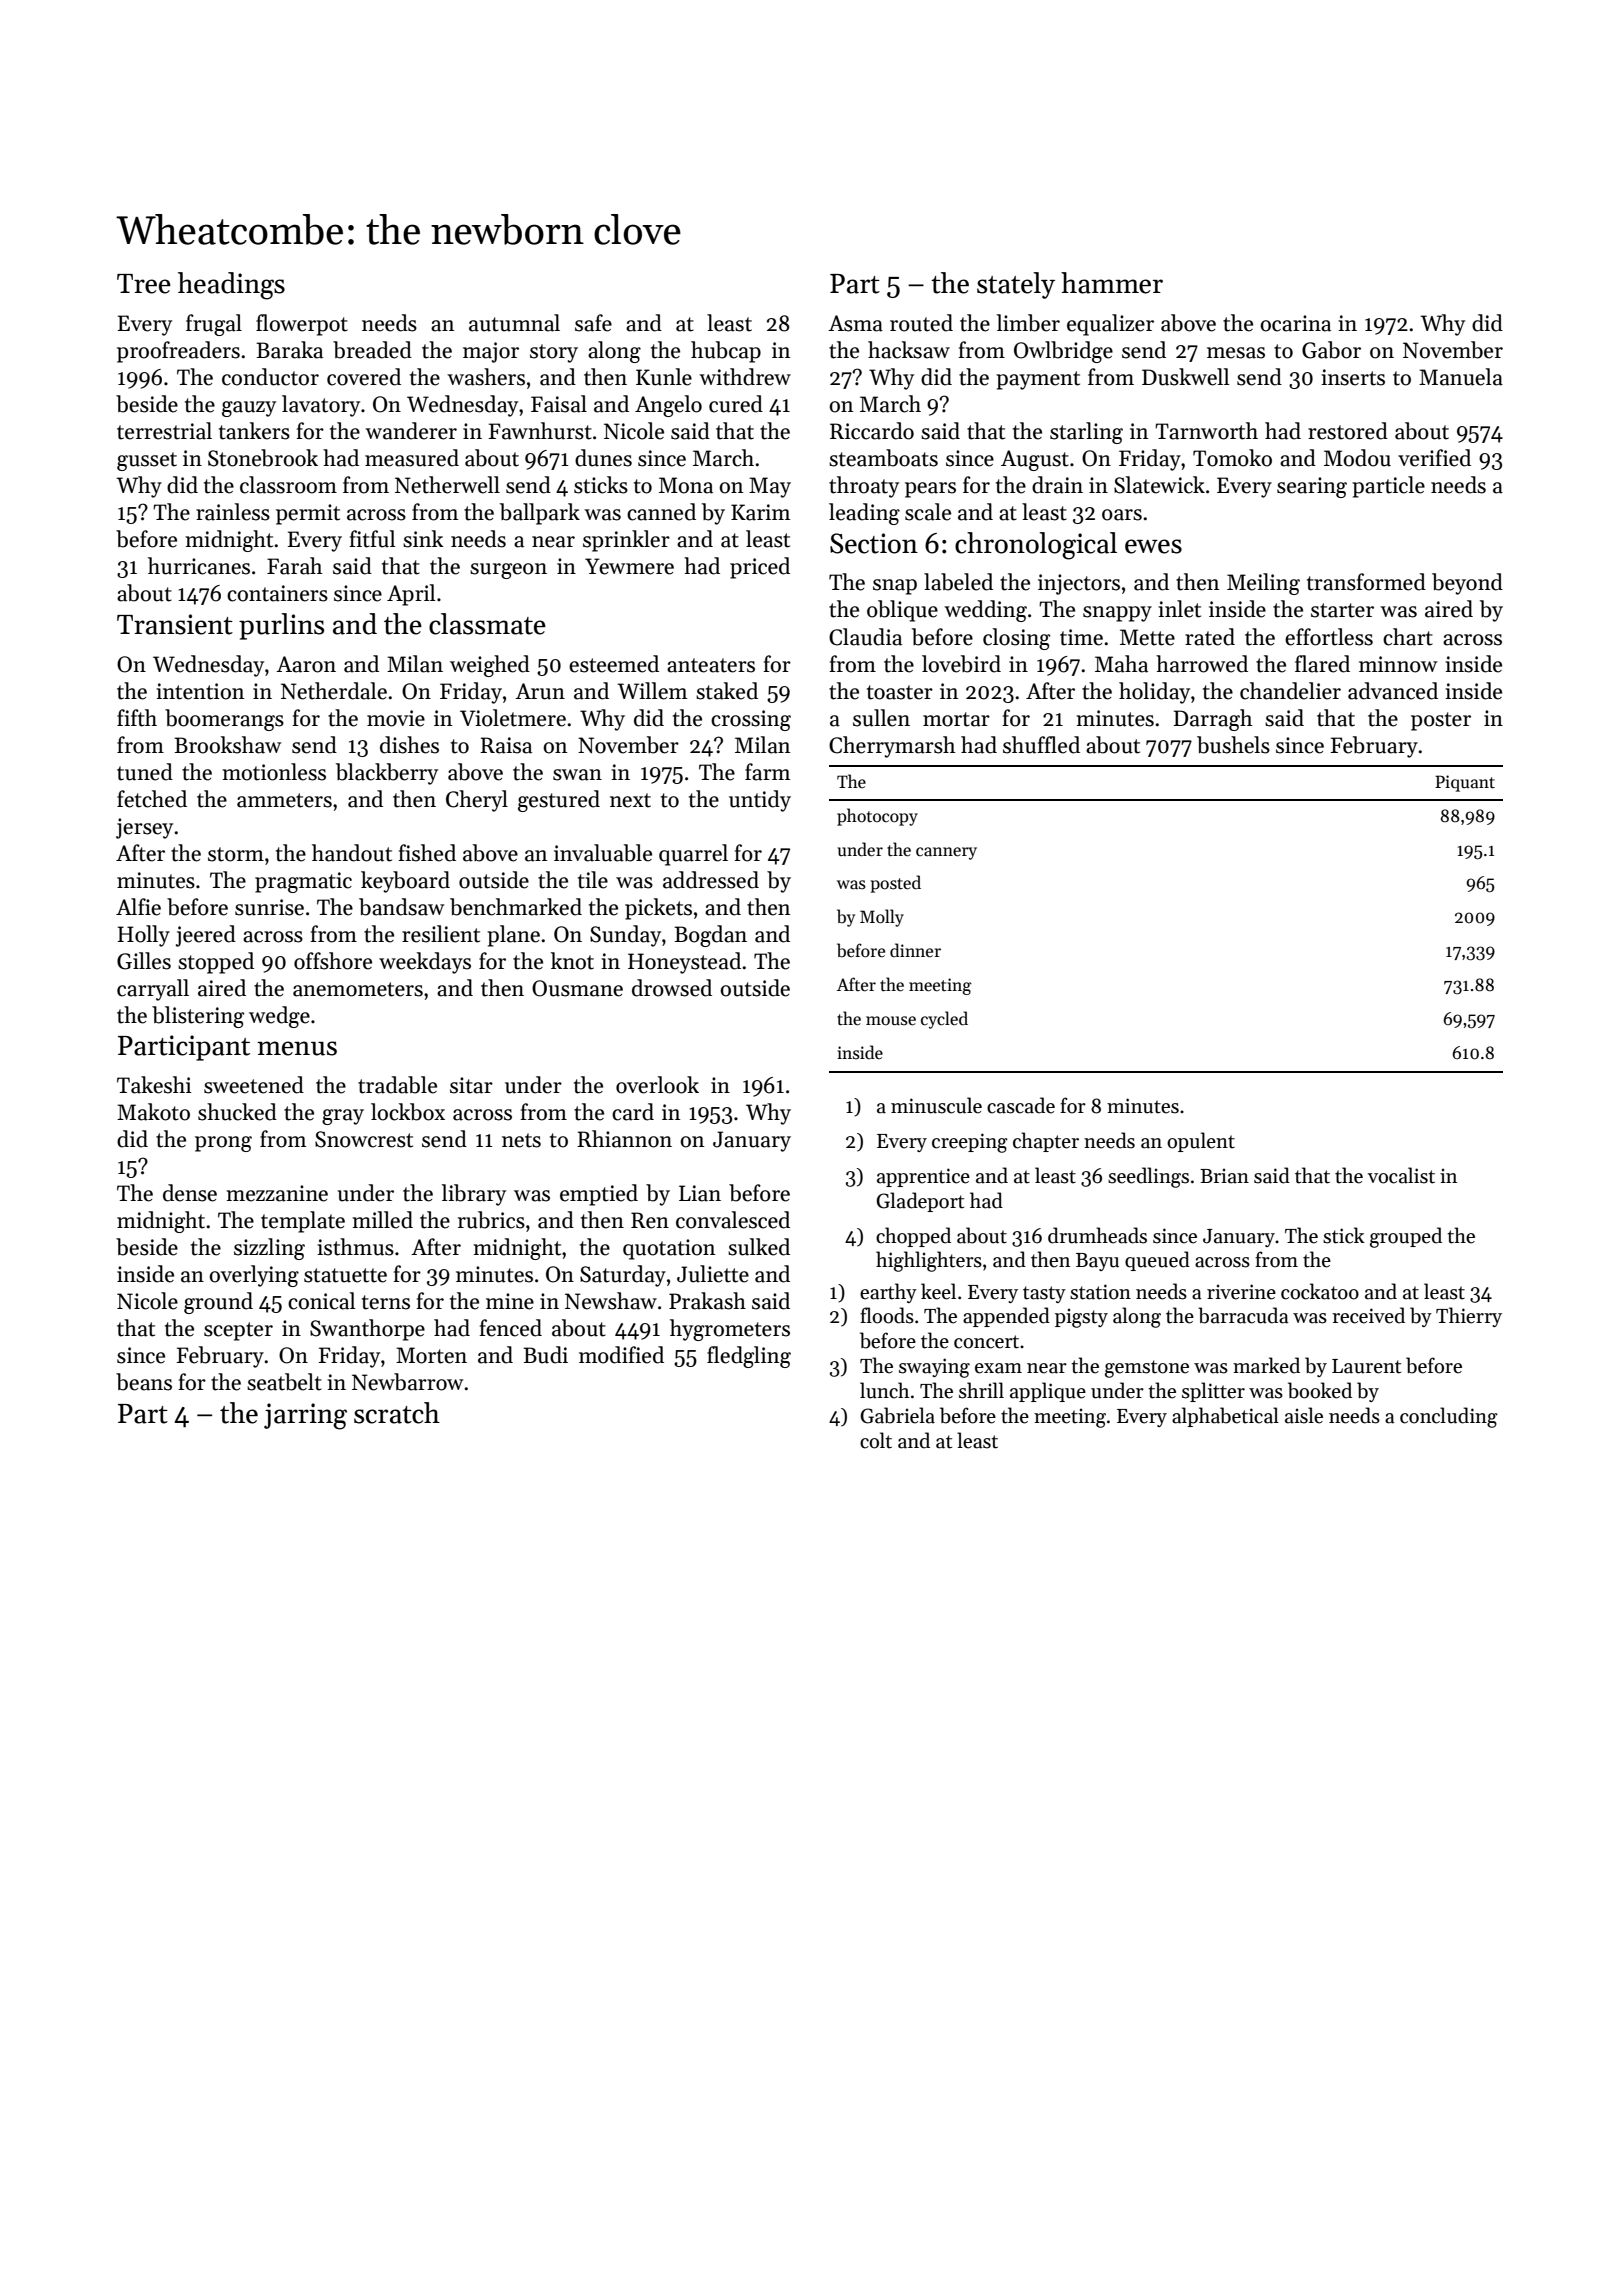 This screenshot has width=1620, height=2292. I want to click on frugal, so click(214, 325).
